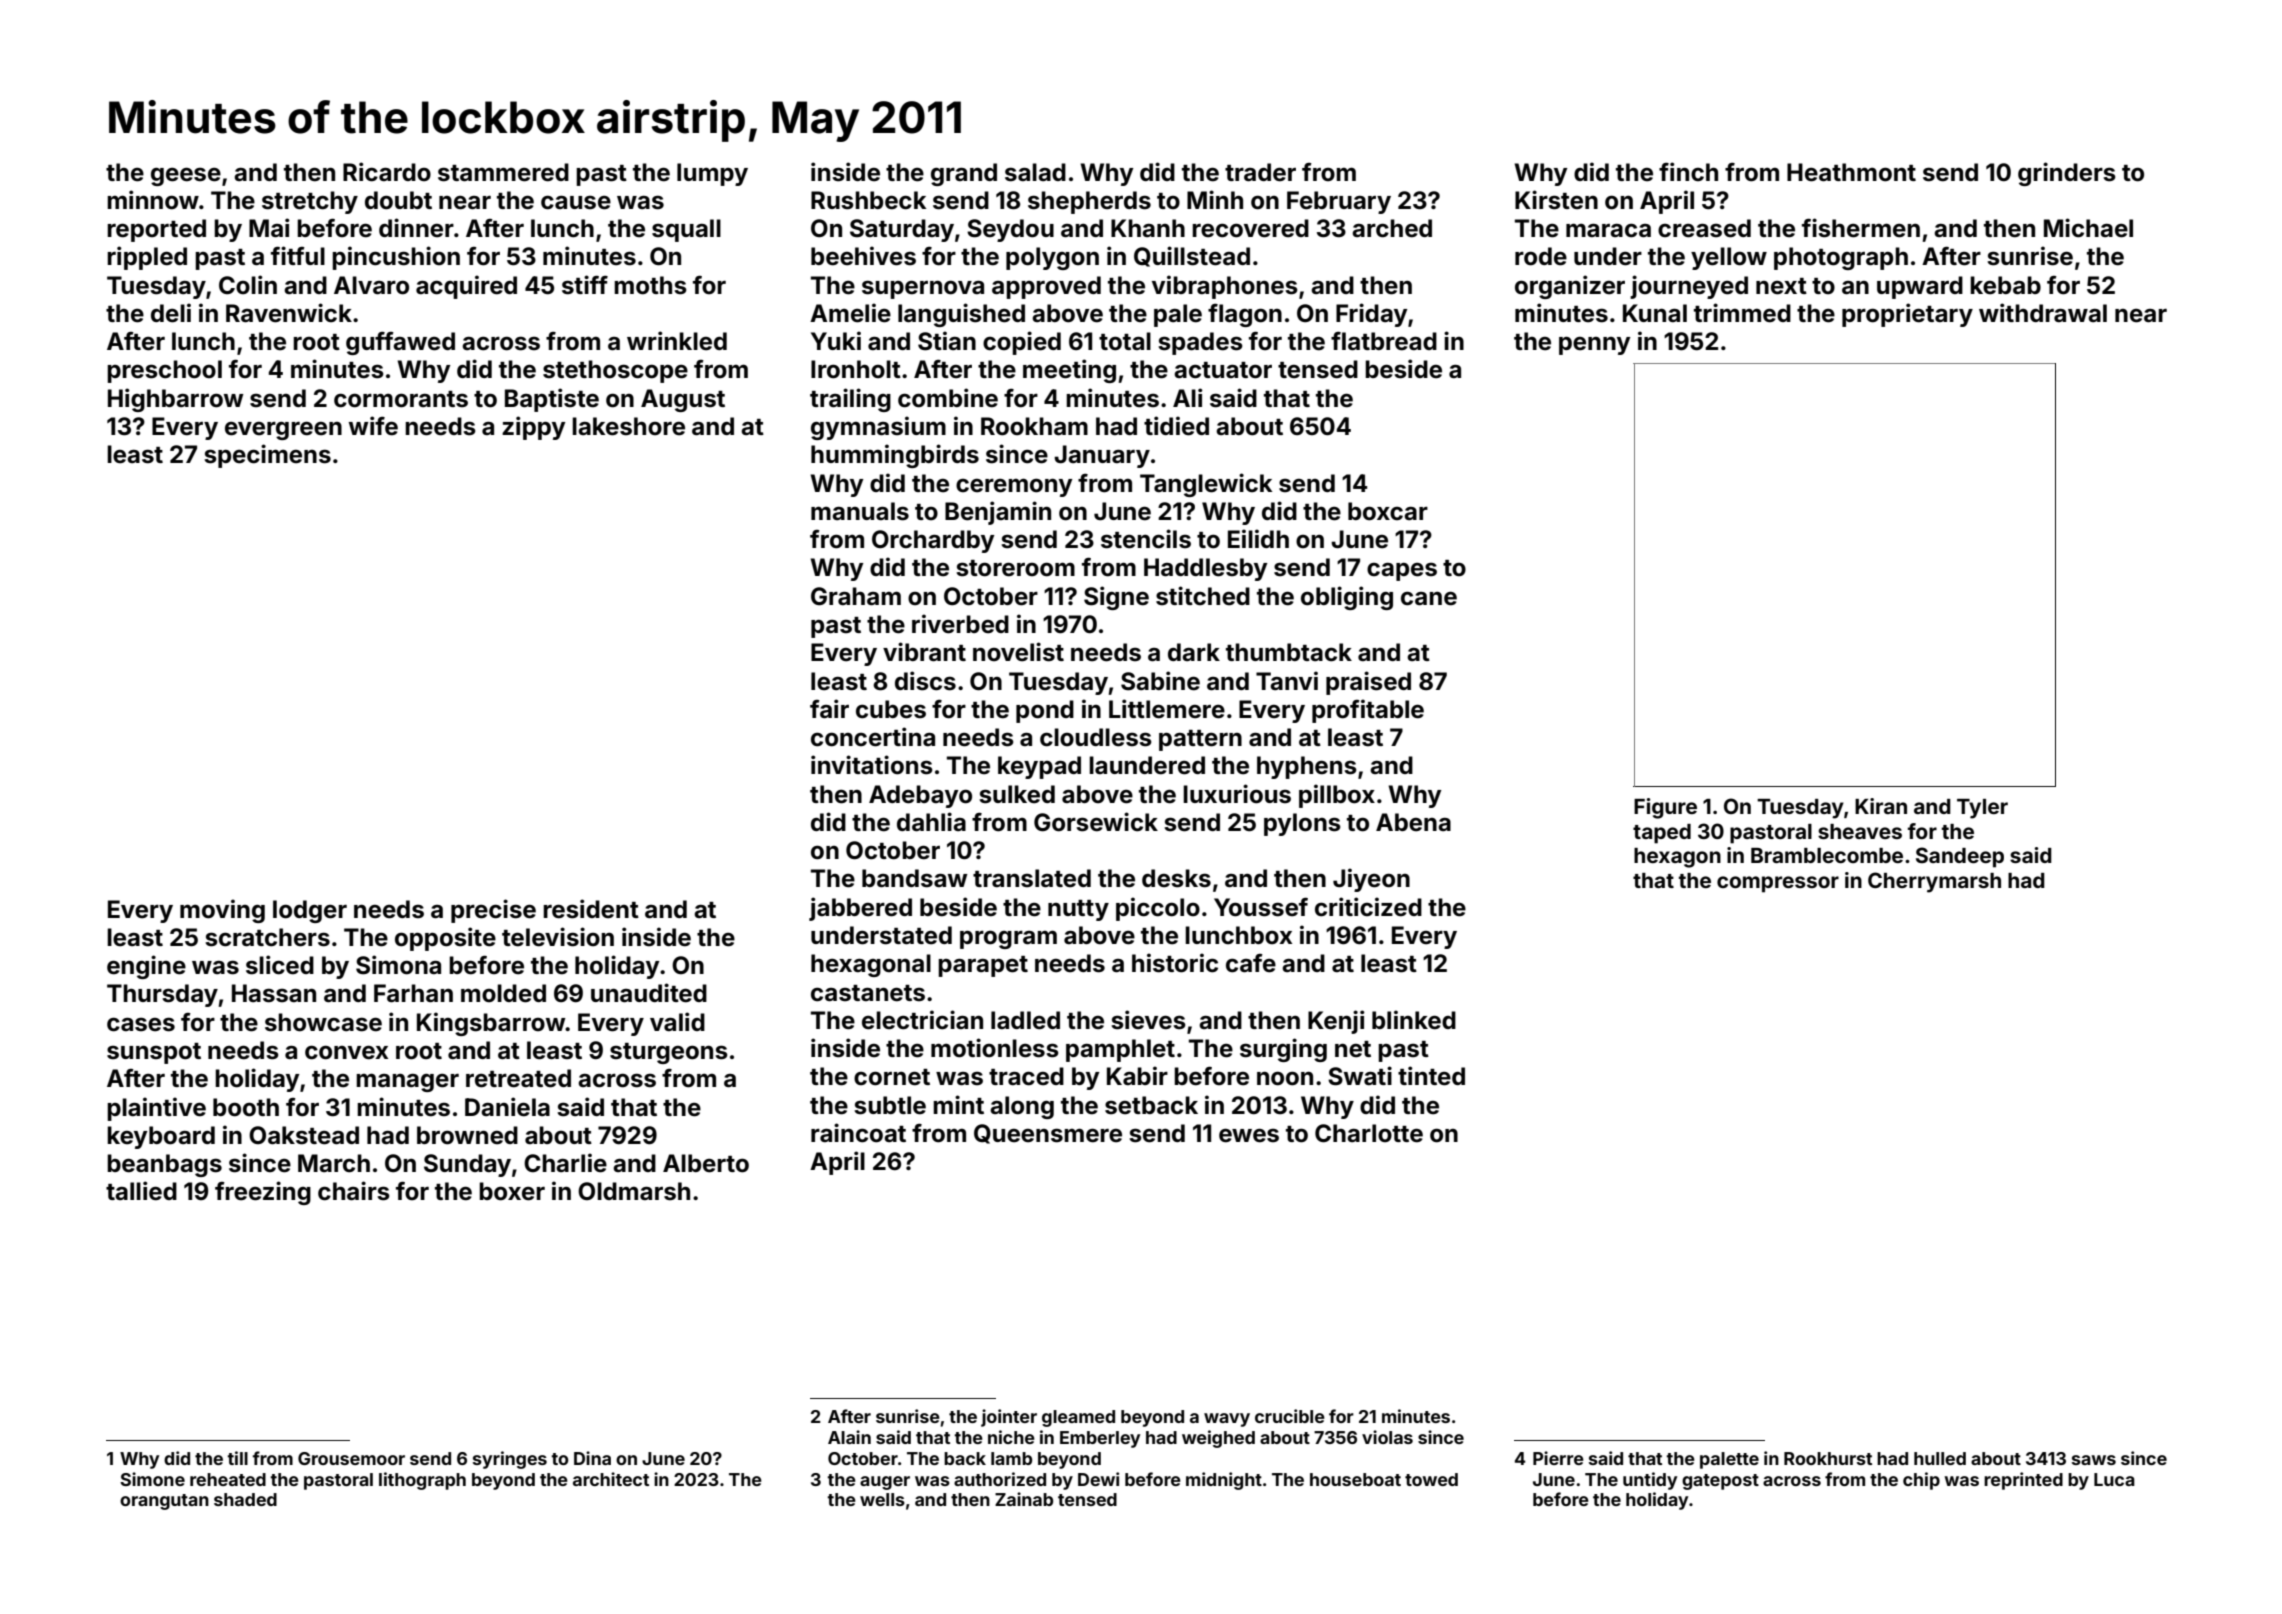 The width and height of the document is (2282, 1614). Describe the element at coordinates (1260, 172) in the document. I see `trader` at that location.
